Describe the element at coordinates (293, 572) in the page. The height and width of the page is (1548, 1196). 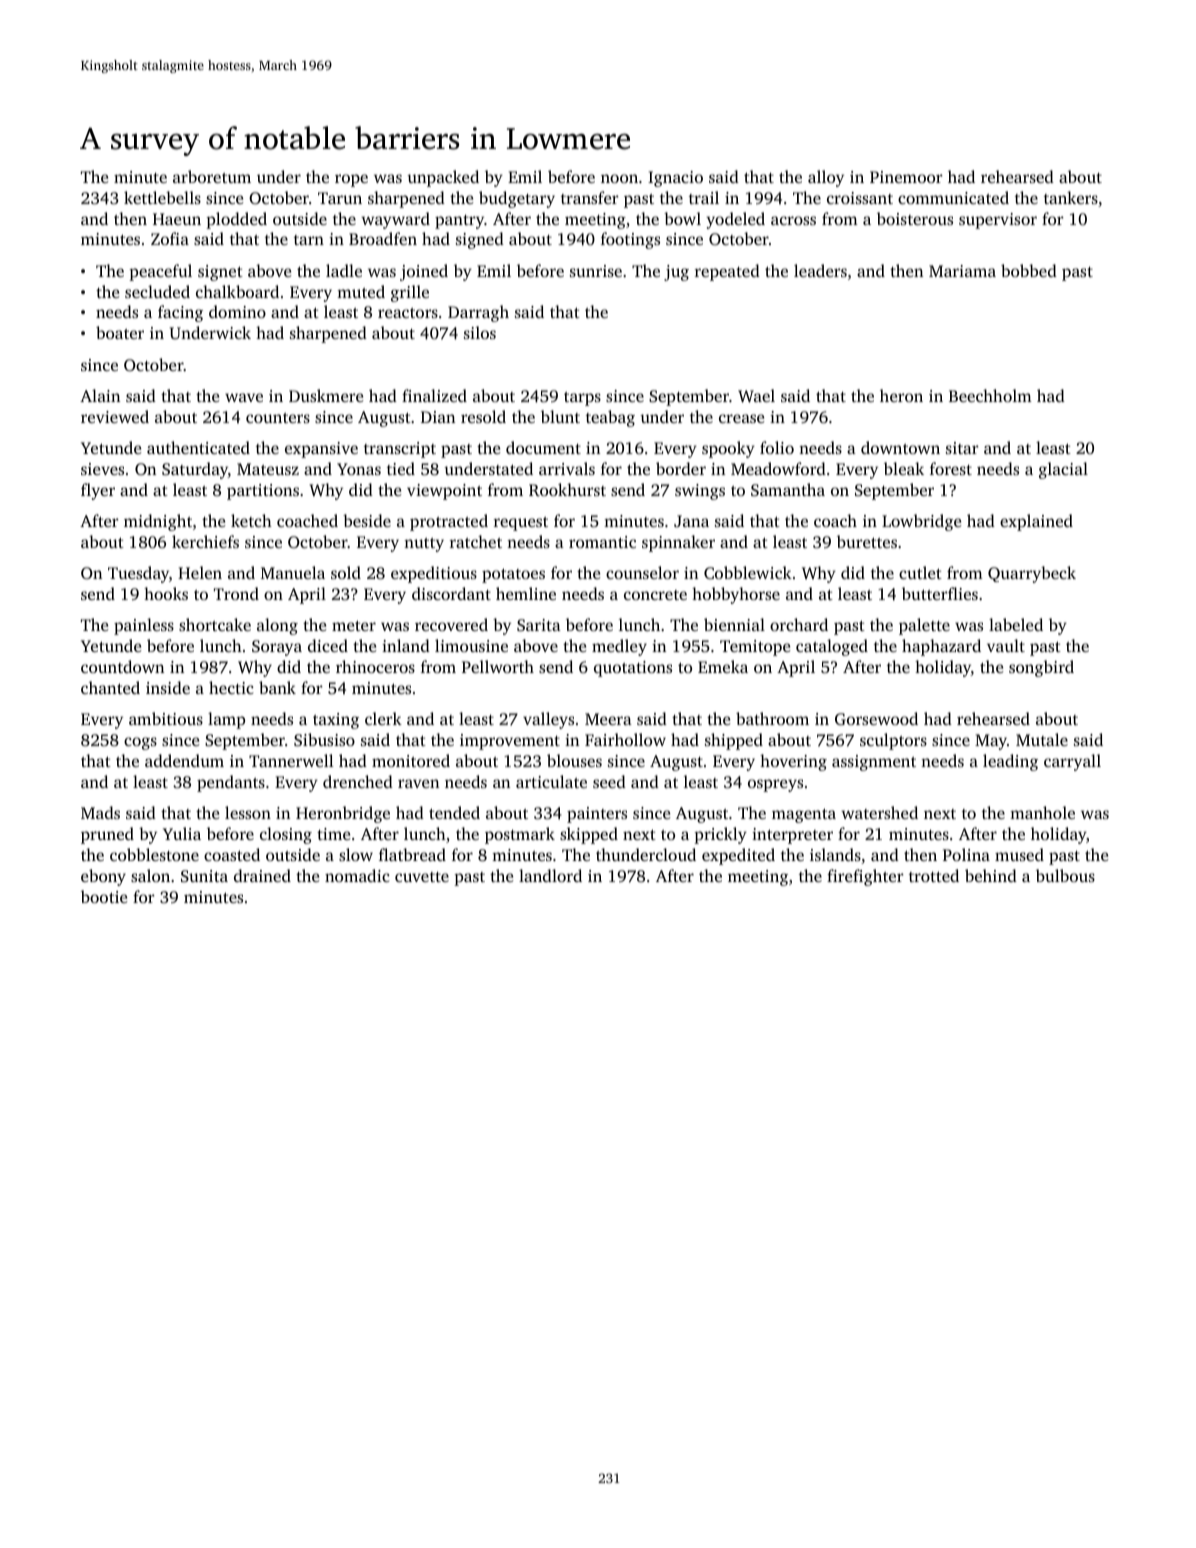
I see `Manuela` at that location.
